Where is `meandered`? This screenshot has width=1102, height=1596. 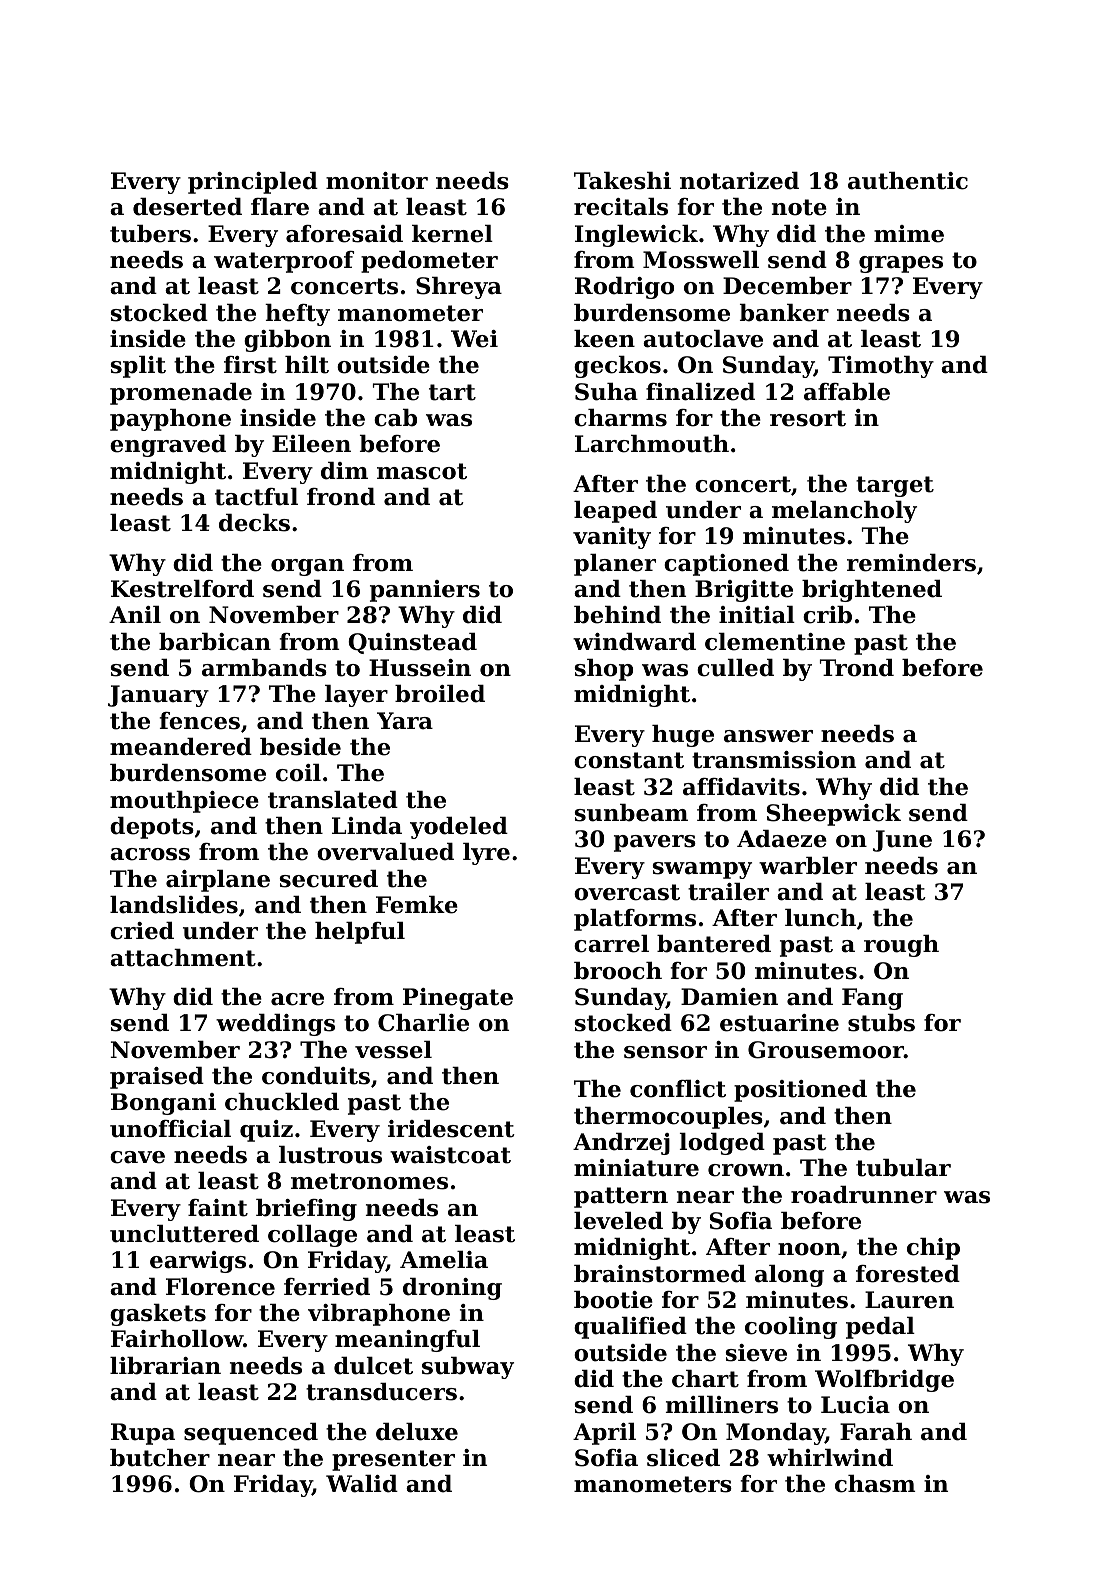 meandered is located at coordinates (181, 747).
